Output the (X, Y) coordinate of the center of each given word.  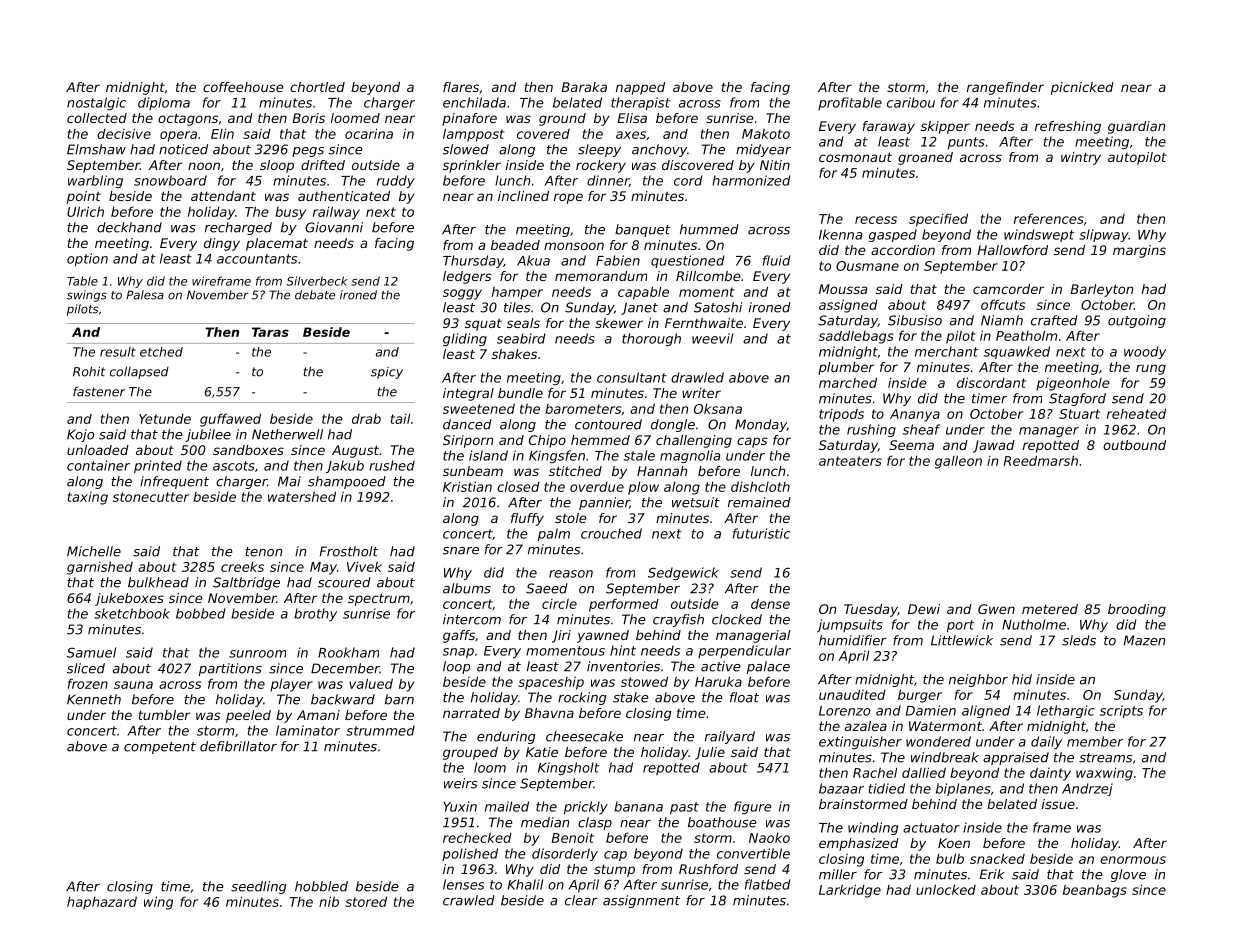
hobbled (321, 886)
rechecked (477, 837)
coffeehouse (243, 87)
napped (640, 88)
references (1049, 218)
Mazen (1144, 640)
